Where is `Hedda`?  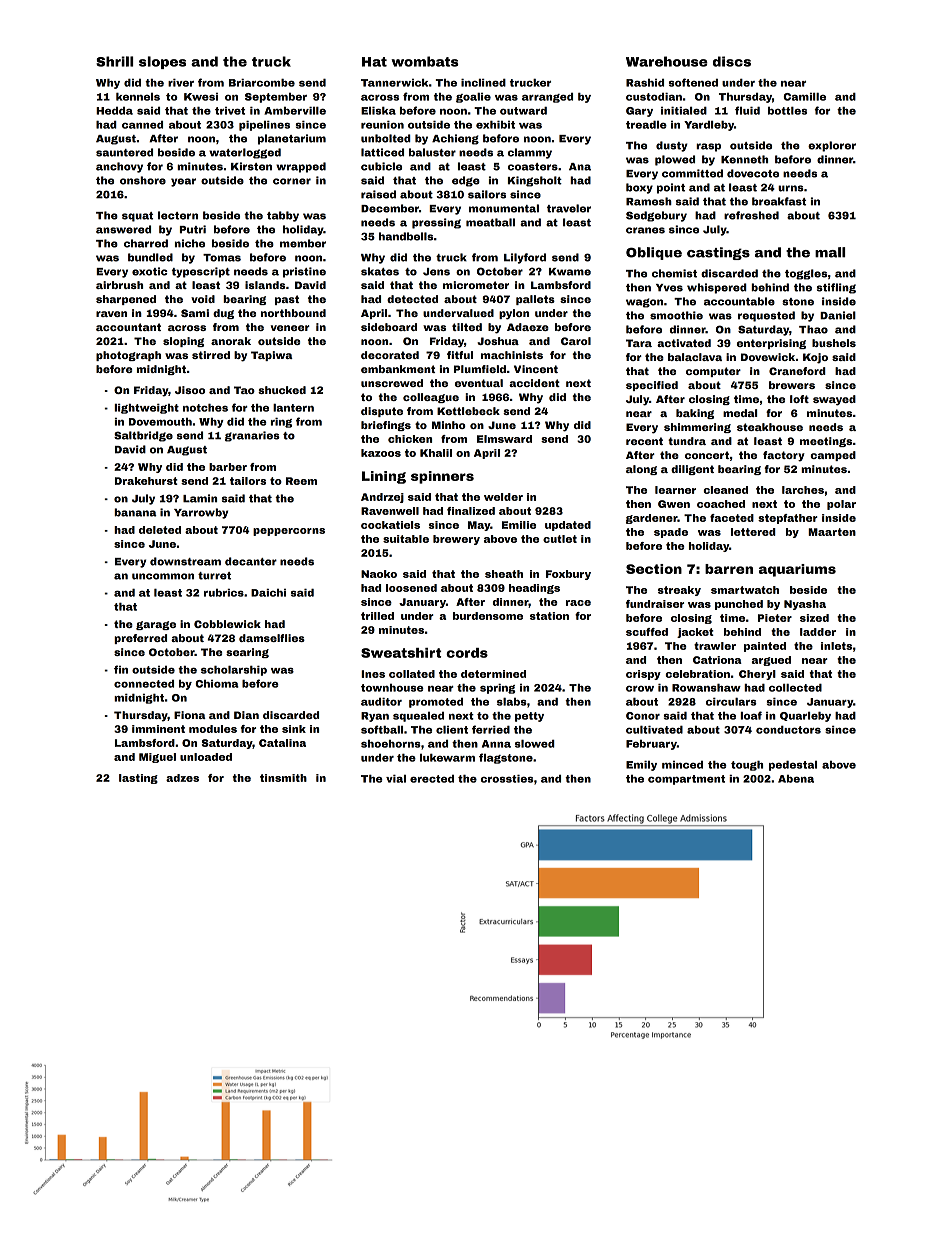
Hedda is located at coordinates (114, 111).
